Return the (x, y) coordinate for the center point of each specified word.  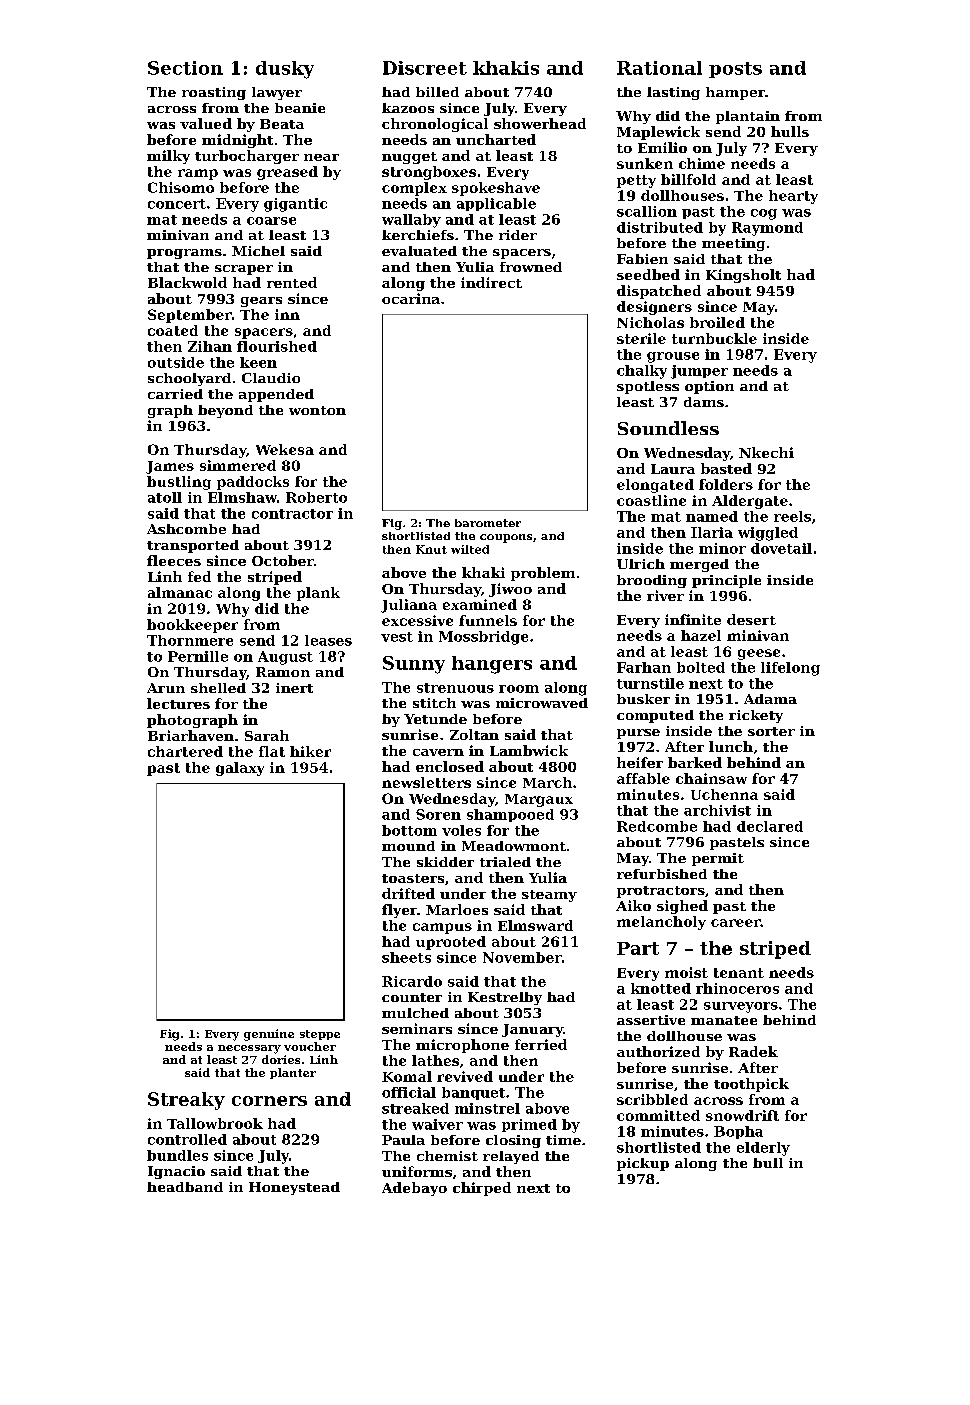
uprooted (451, 943)
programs (184, 254)
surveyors (741, 1007)
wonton (317, 410)
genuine (269, 1035)
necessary (249, 1049)
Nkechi (766, 452)
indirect (491, 282)
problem (543, 574)
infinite (693, 619)
